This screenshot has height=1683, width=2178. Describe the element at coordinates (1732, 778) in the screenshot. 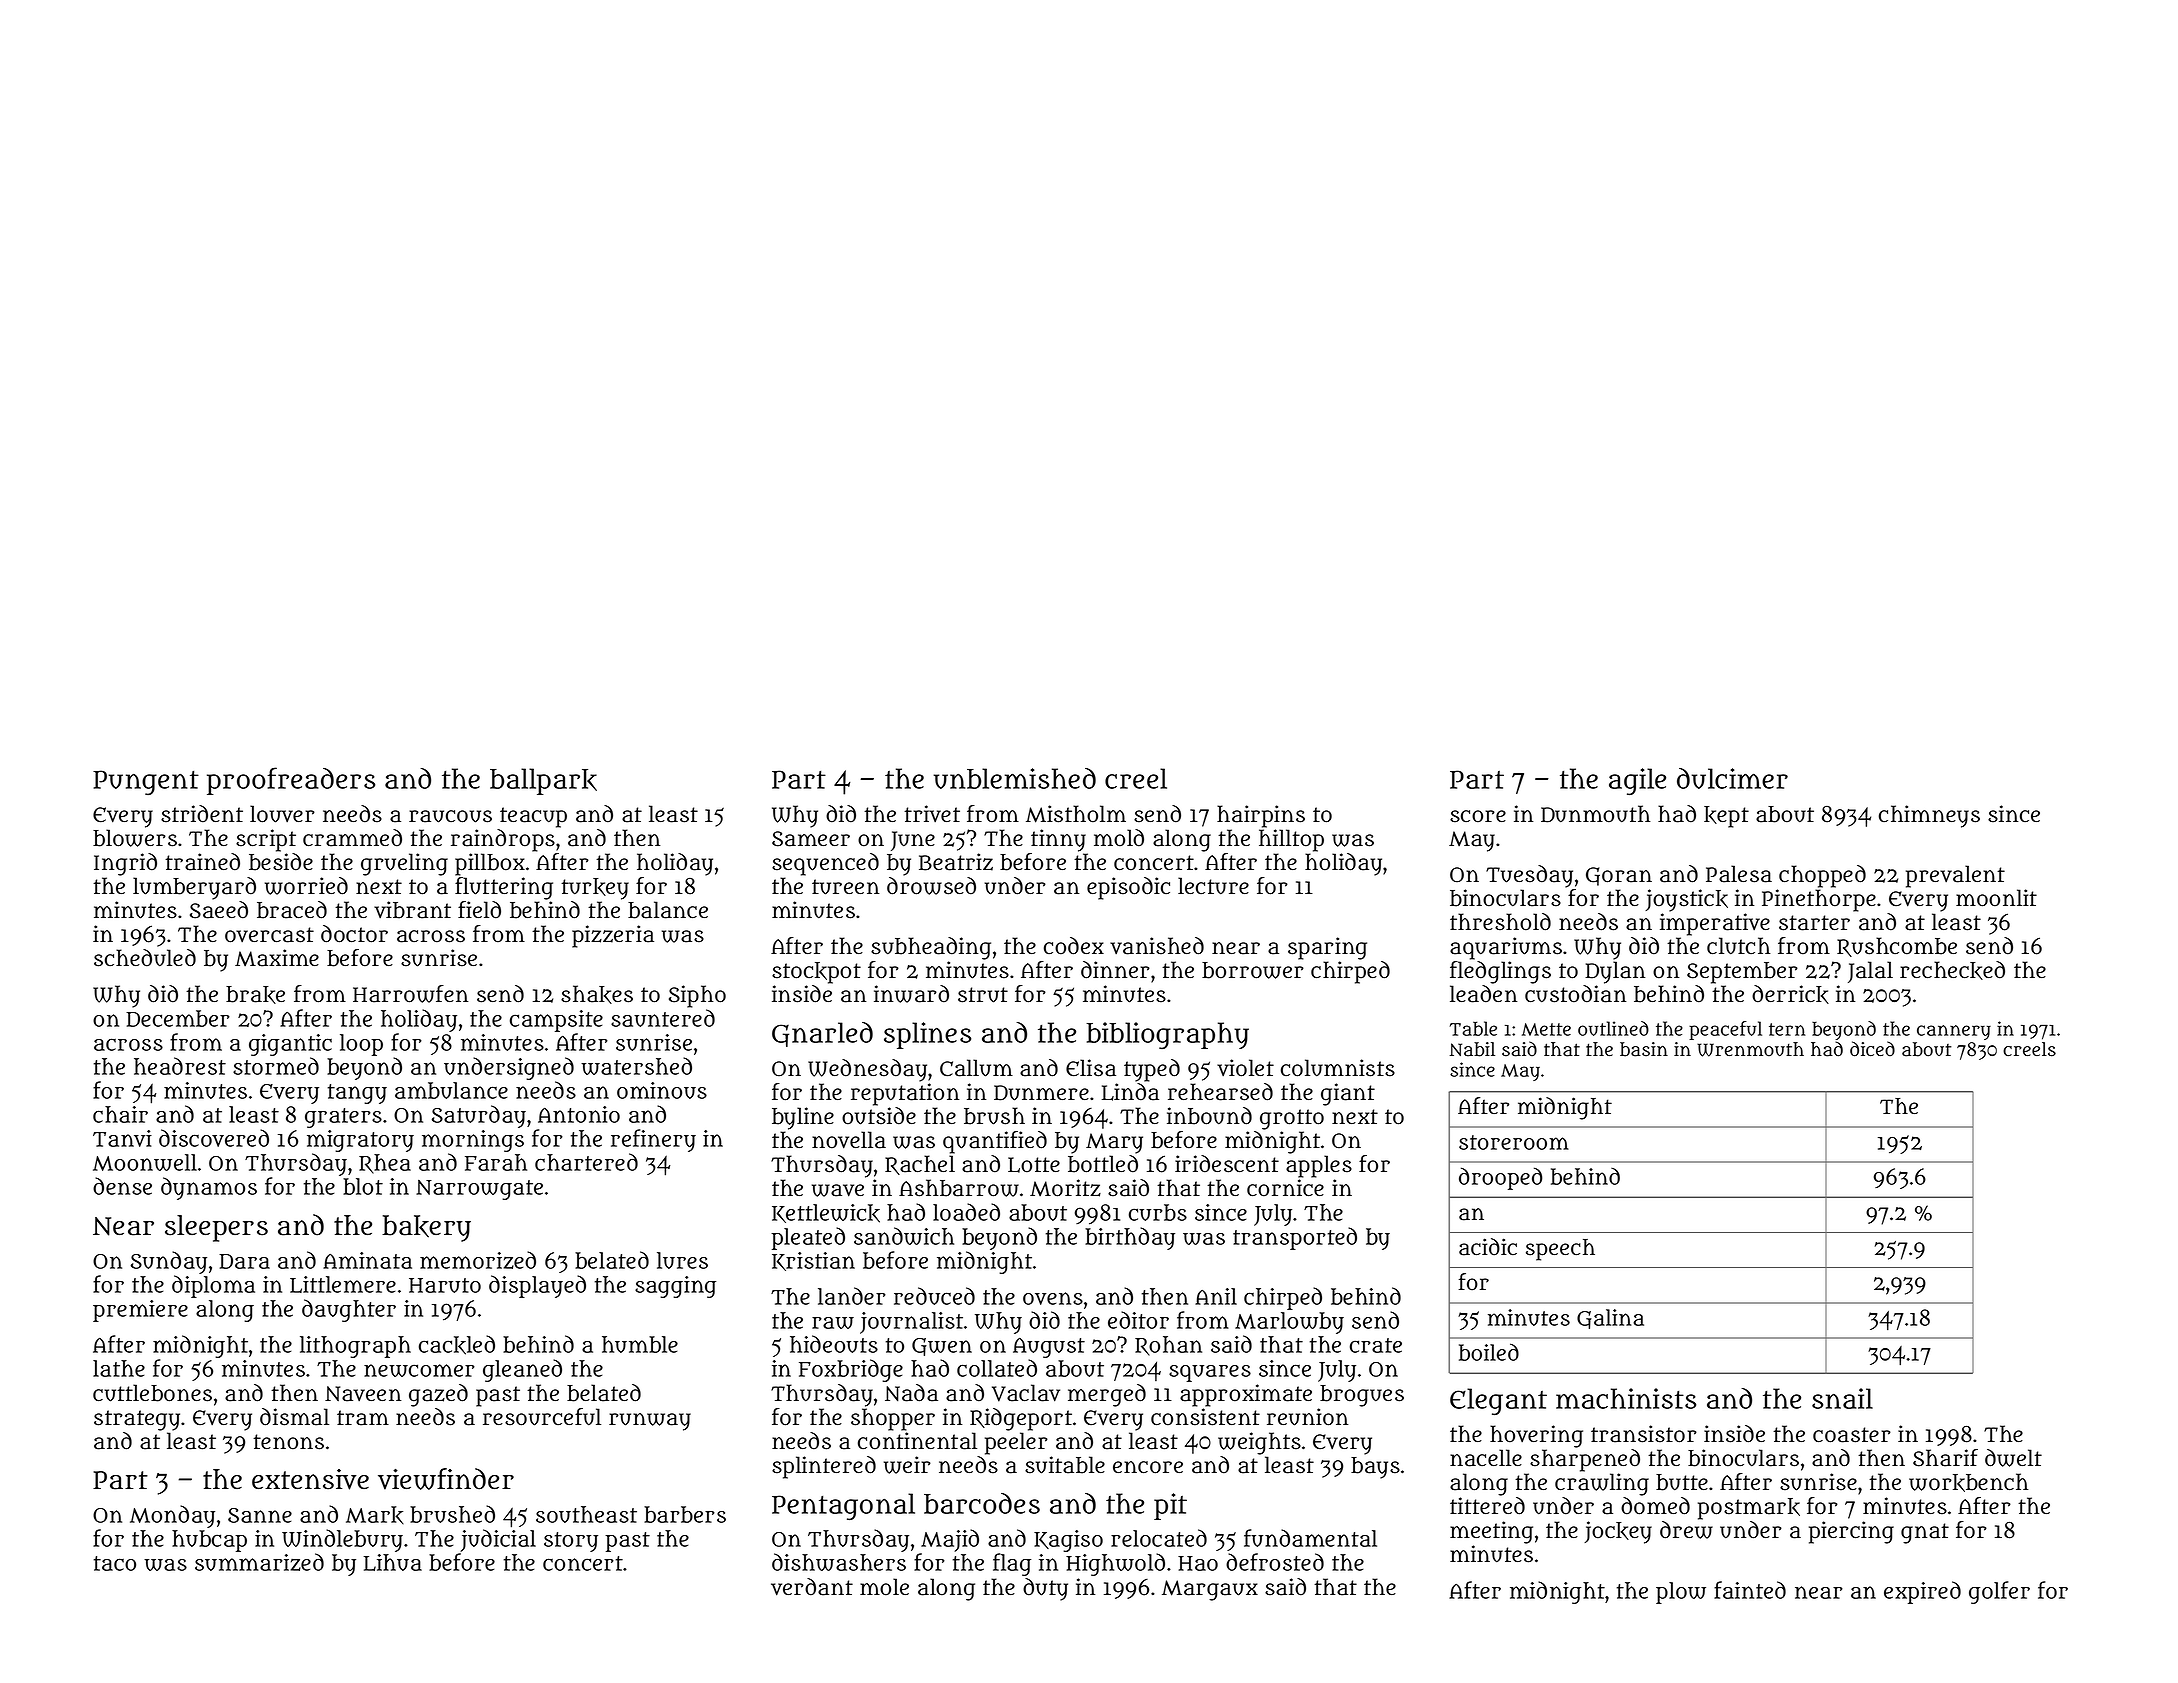

I see `dulcimer` at that location.
